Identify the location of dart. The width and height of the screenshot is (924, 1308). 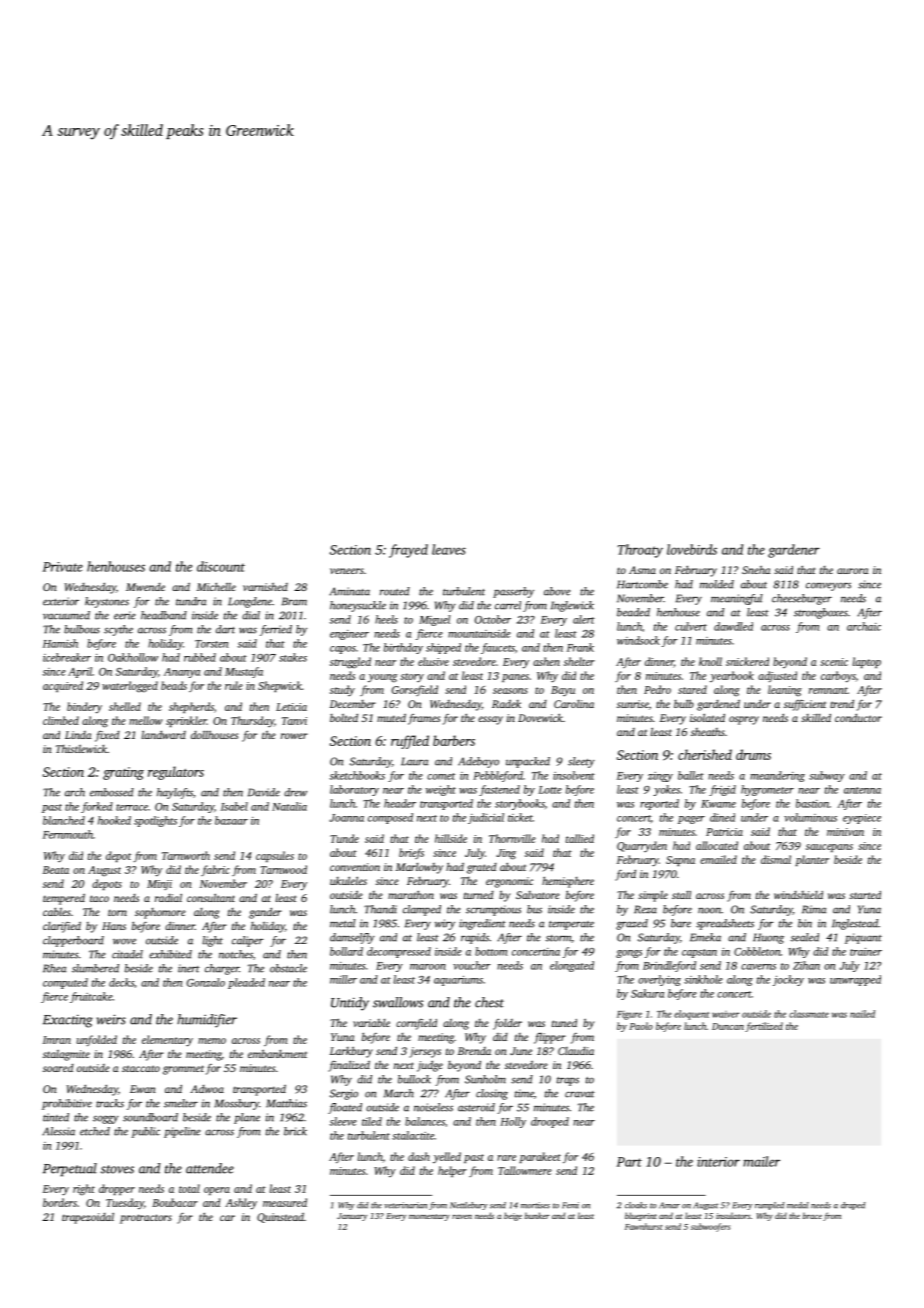
(225, 629).
